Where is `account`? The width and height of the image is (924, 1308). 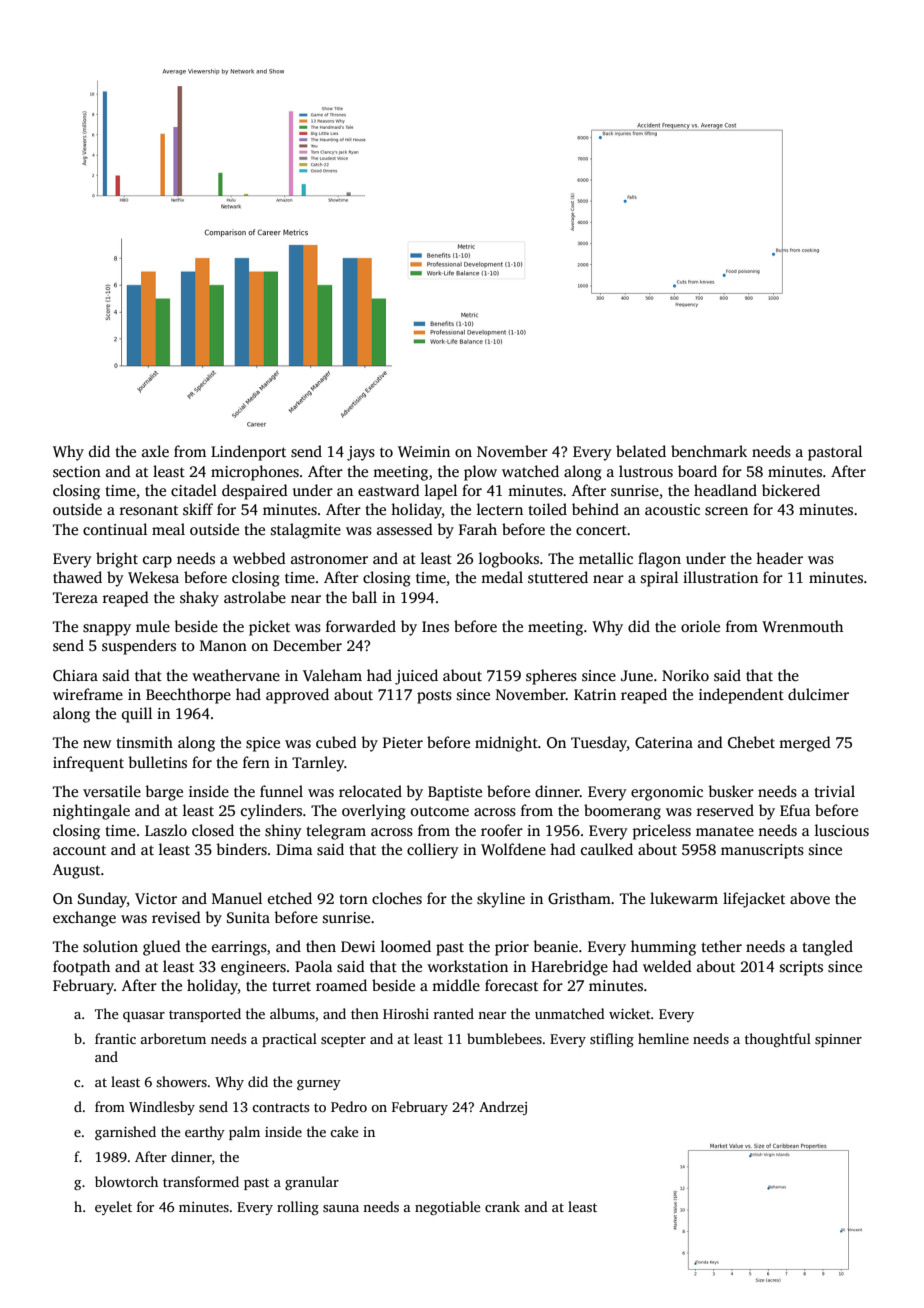 account is located at coordinates (79, 850).
